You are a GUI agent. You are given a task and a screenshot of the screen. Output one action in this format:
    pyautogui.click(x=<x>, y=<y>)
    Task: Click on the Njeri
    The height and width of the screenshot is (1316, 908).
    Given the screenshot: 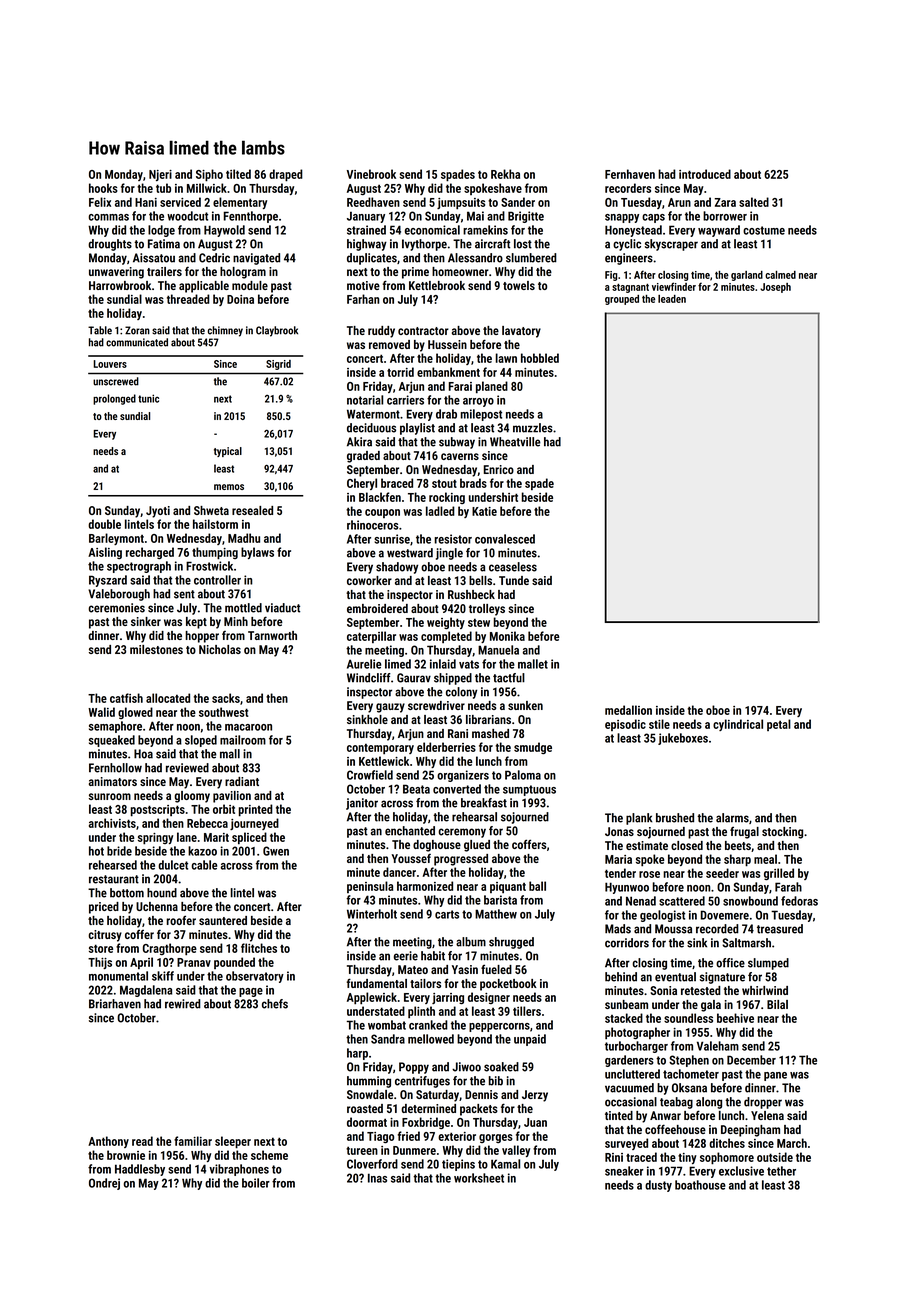 What is the action you would take?
    pyautogui.click(x=160, y=175)
